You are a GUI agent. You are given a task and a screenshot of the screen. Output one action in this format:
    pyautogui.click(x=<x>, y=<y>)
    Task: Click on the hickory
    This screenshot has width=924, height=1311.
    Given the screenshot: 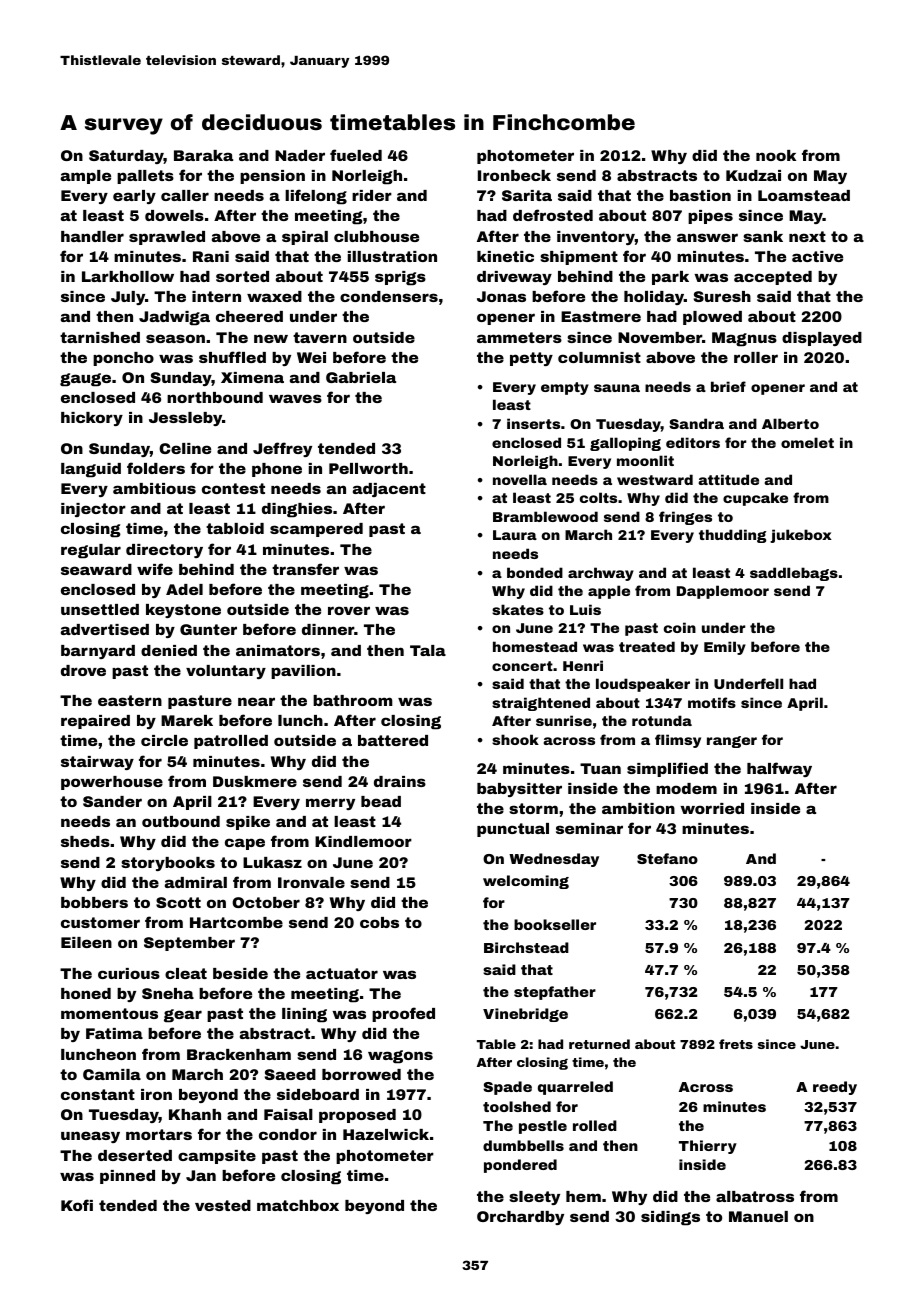 What is the action you would take?
    pyautogui.click(x=92, y=419)
